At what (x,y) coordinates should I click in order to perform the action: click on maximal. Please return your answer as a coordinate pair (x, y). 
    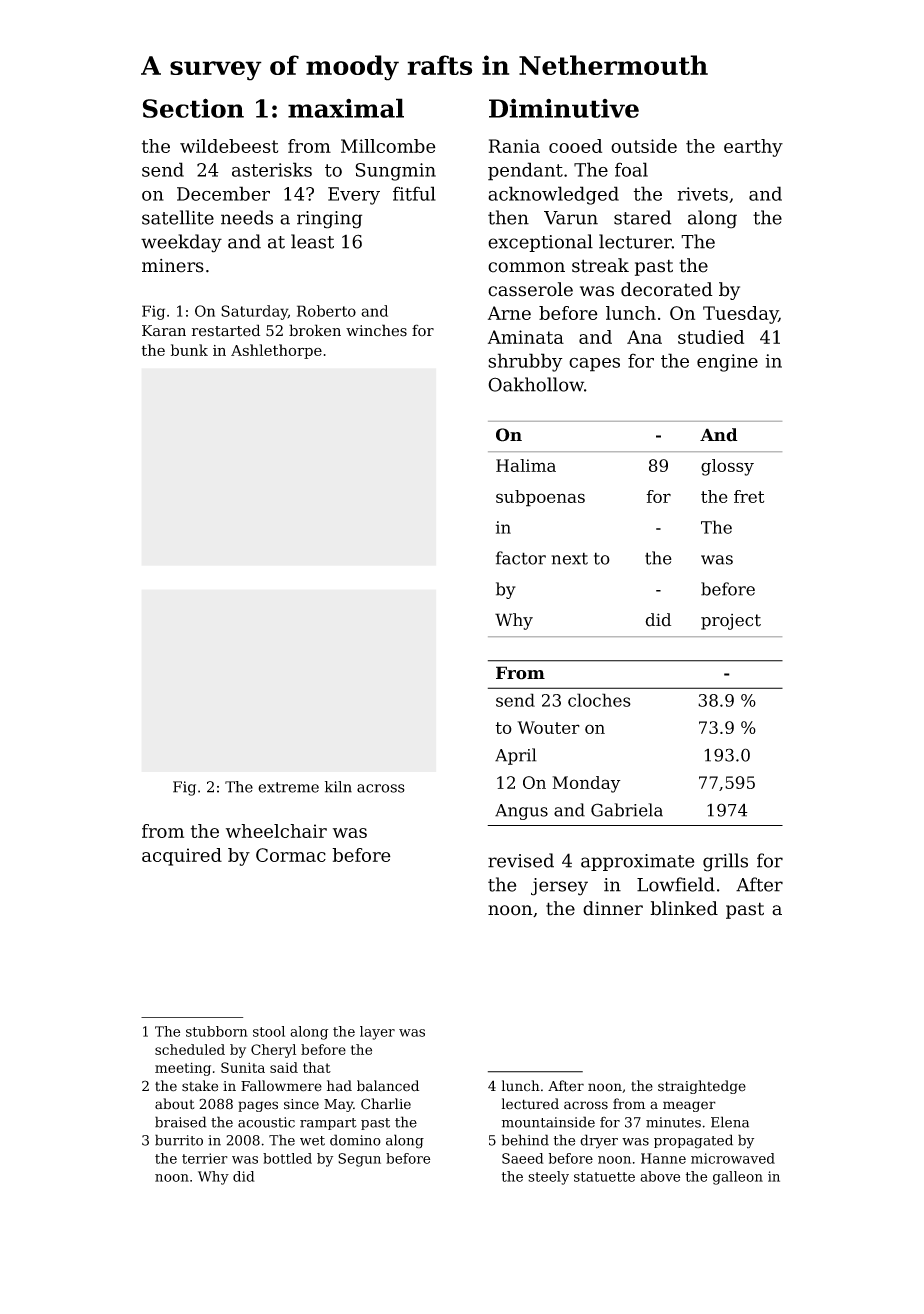
    Looking at the image, I should click on (346, 108).
